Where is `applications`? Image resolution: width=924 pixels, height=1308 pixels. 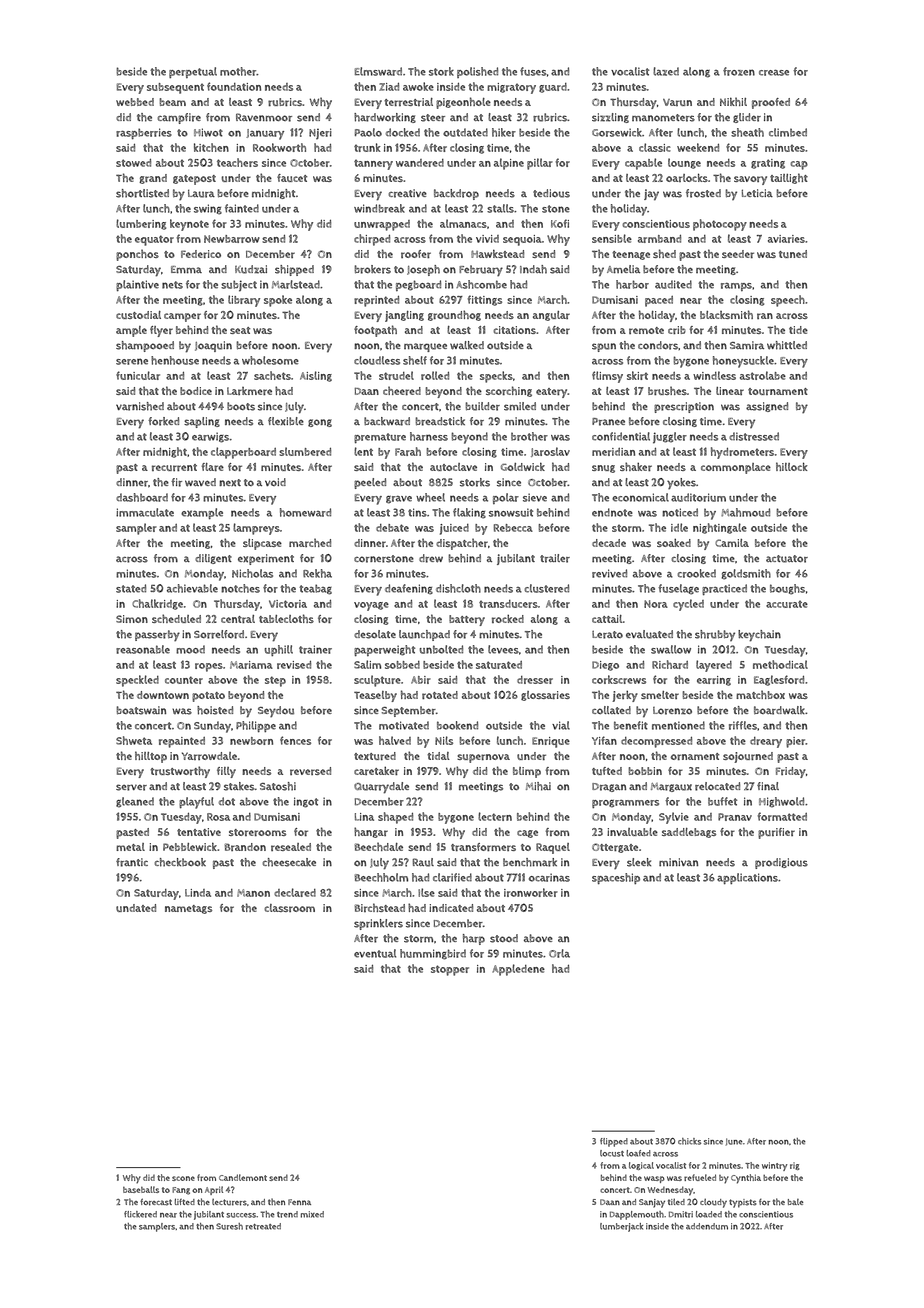
applications is located at coordinates (747, 878).
